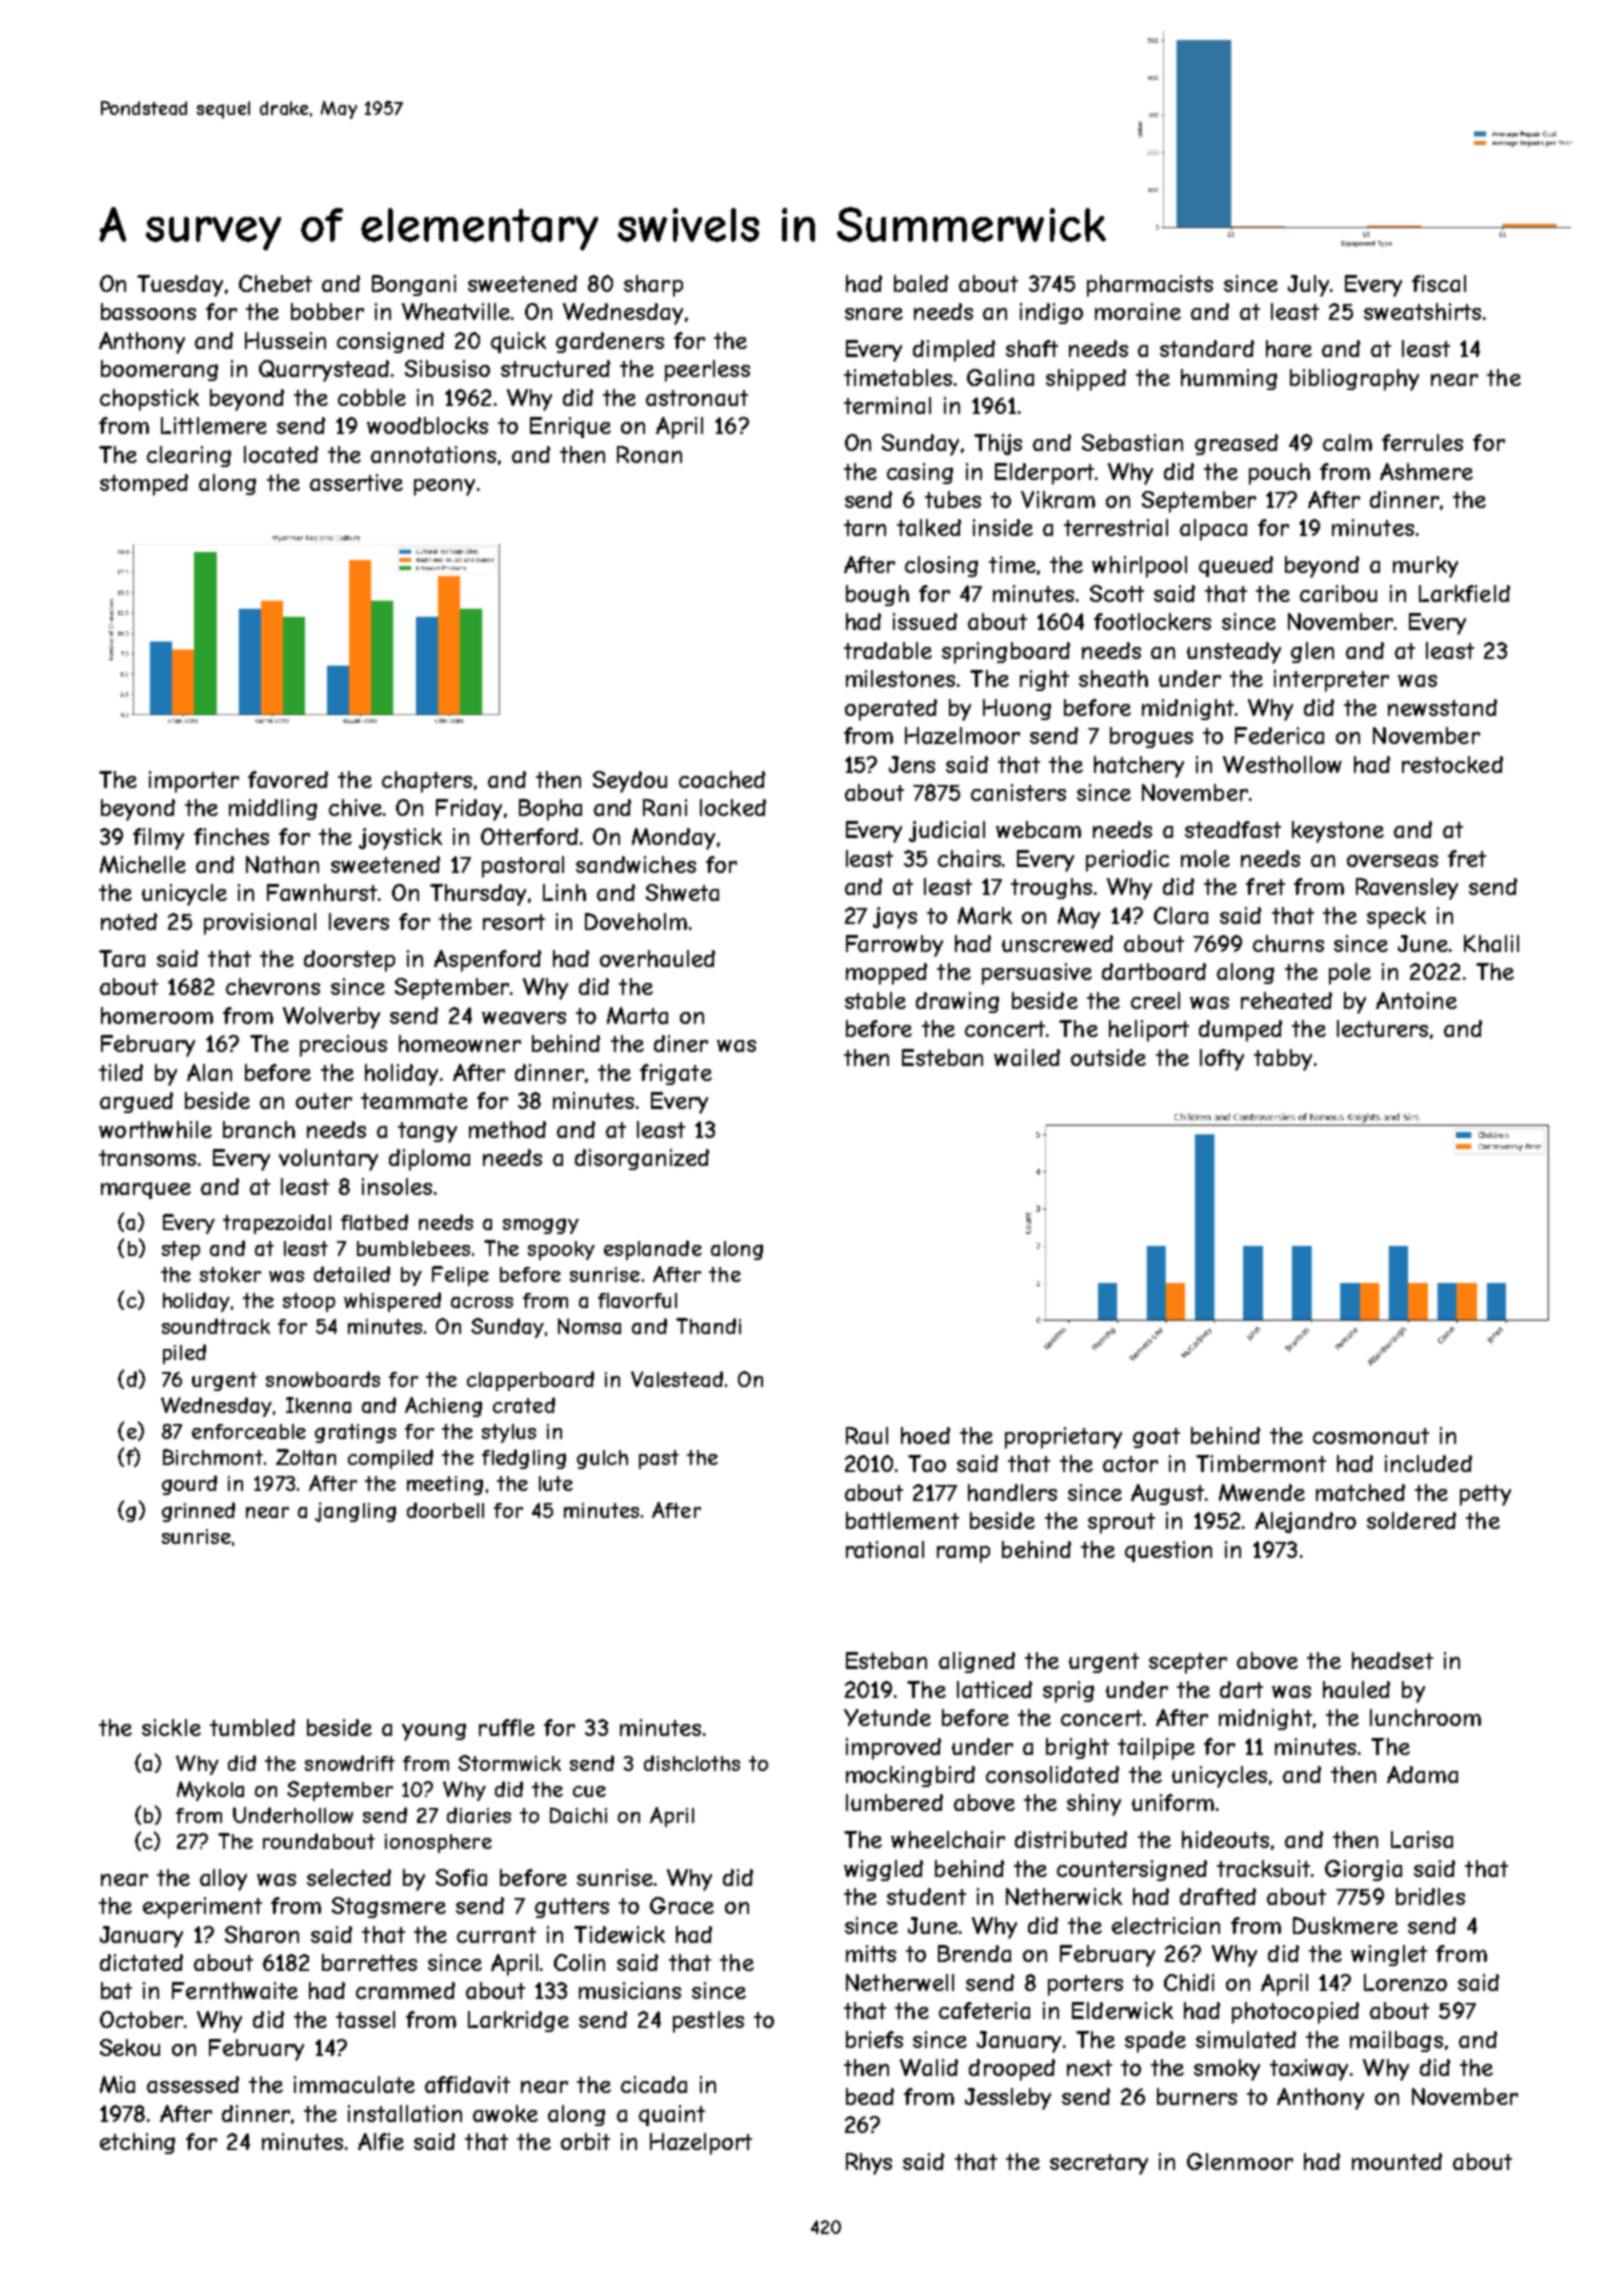 The width and height of the page is (1620, 2292). Describe the element at coordinates (1430, 1896) in the page. I see `bridles` at that location.
